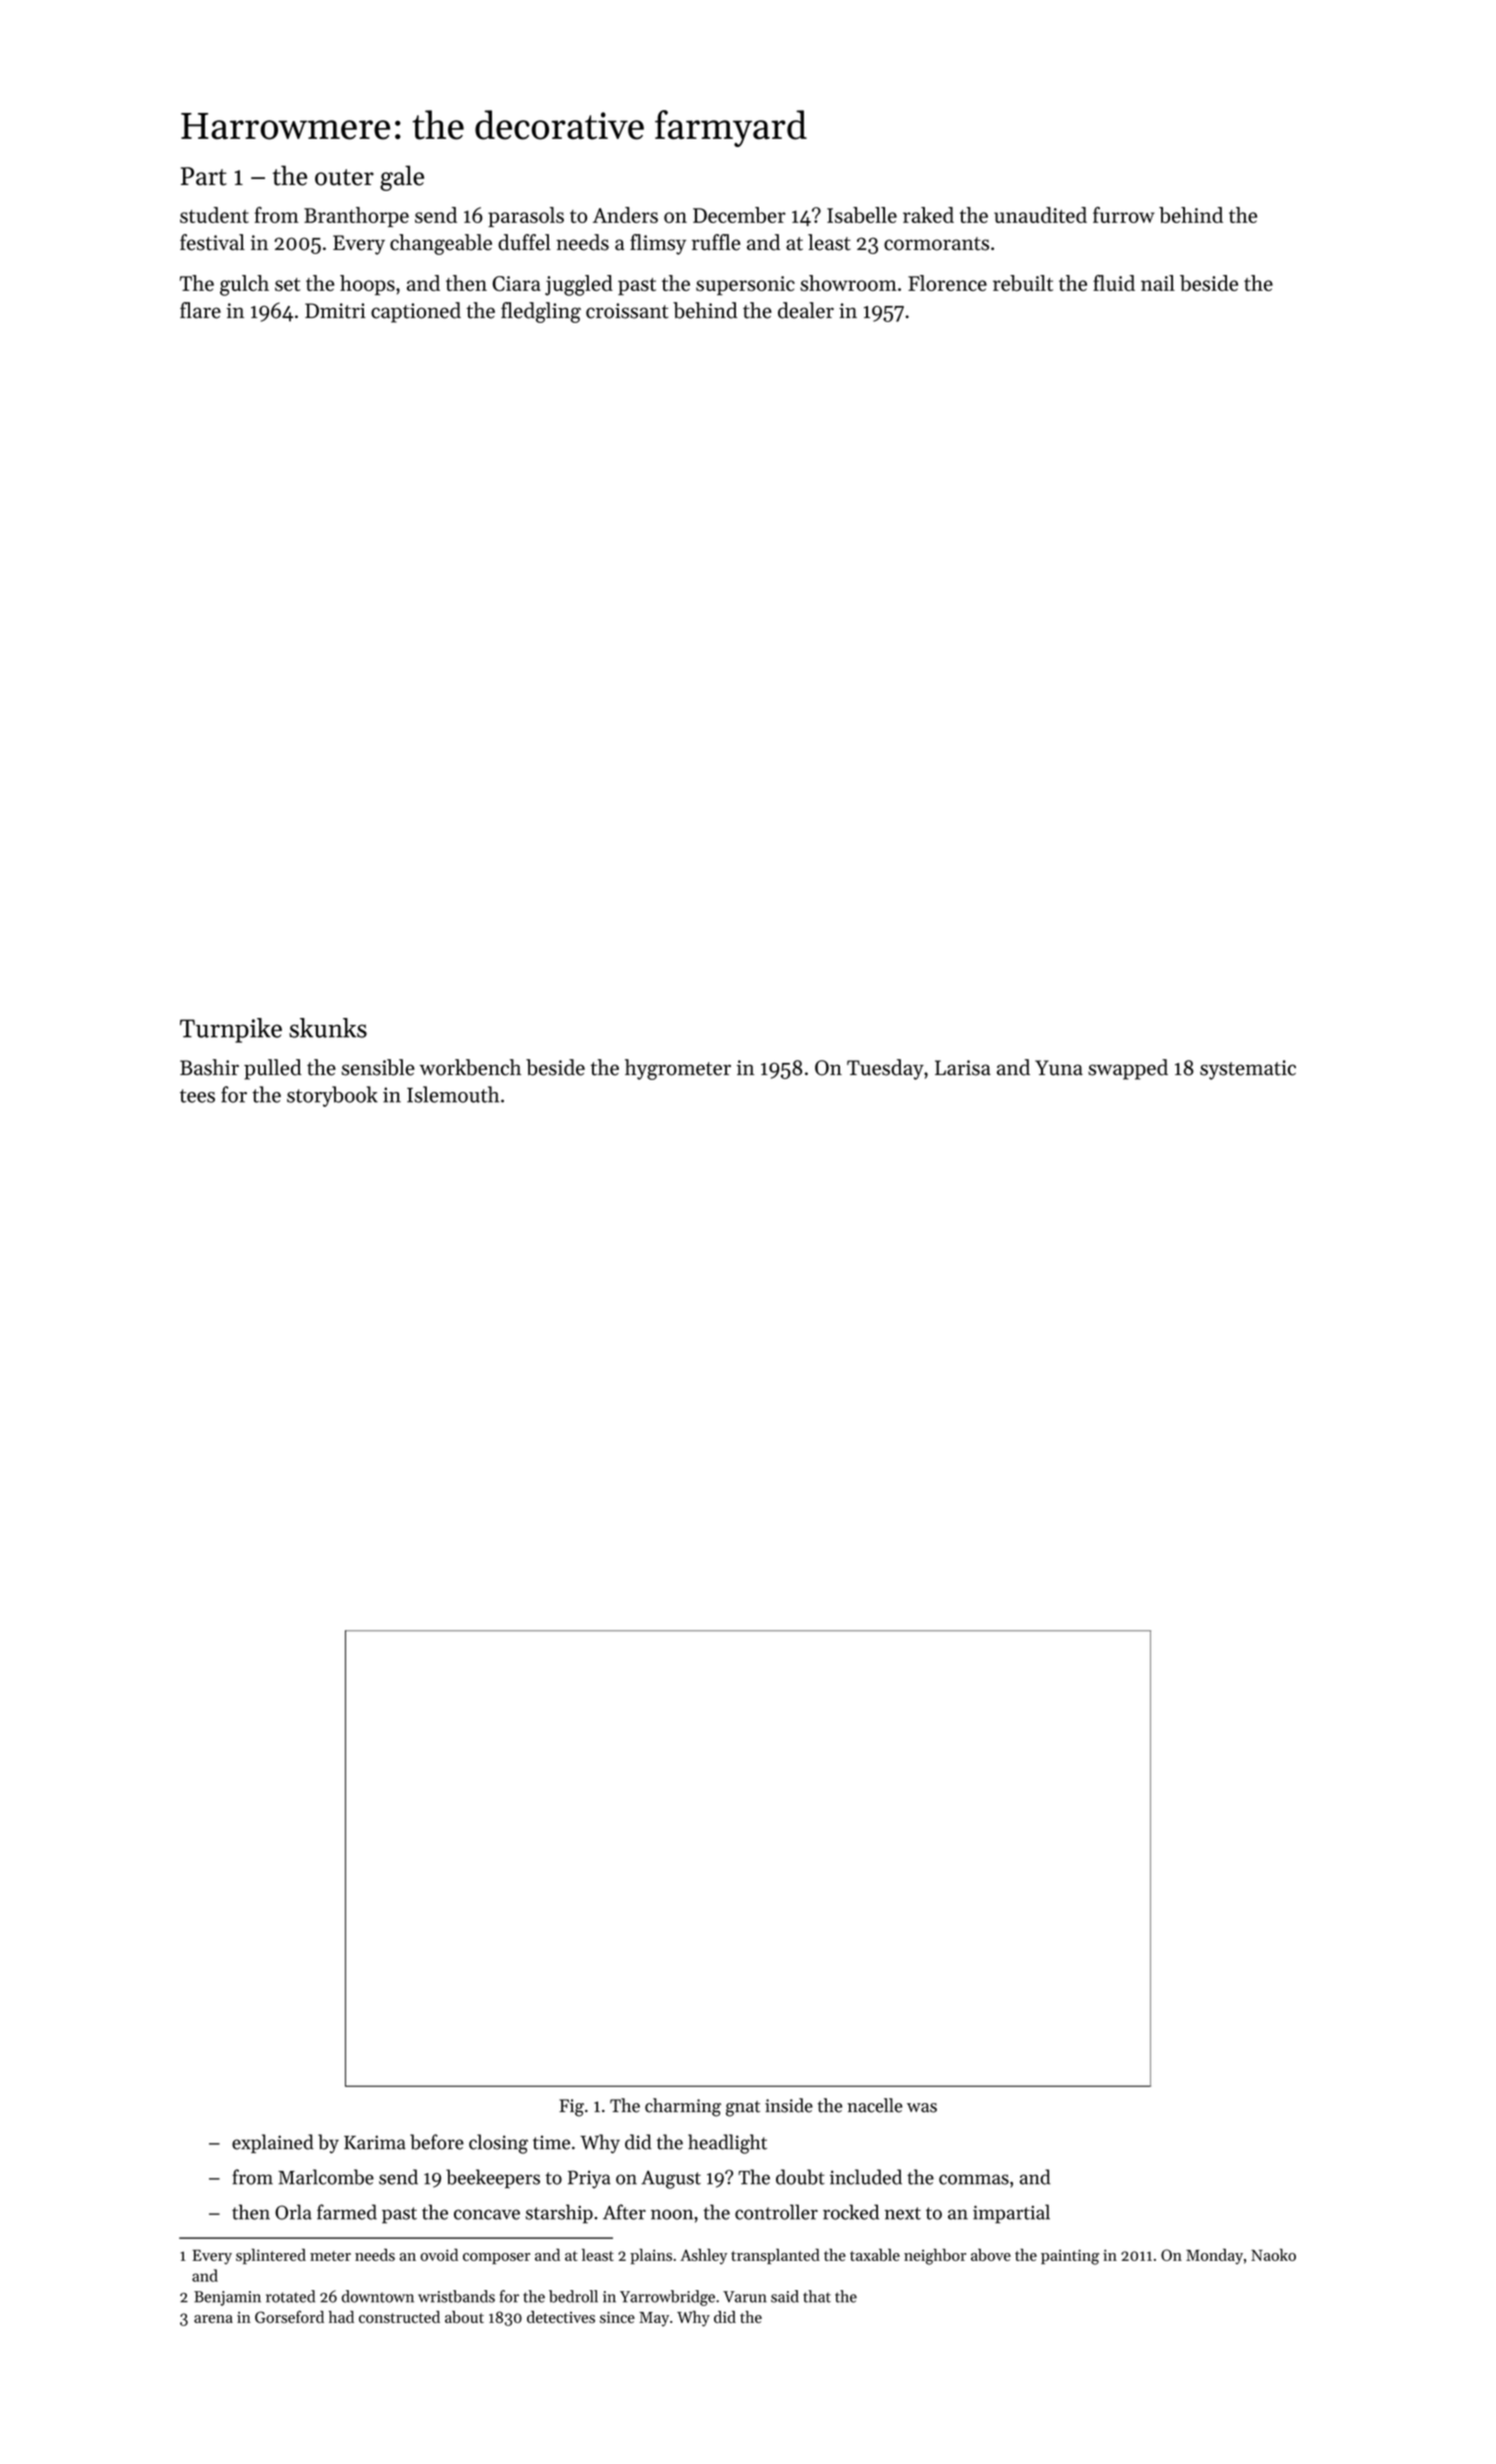 Image resolution: width=1496 pixels, height=2464 pixels. What do you see at coordinates (789, 2105) in the screenshot?
I see `inside` at bounding box center [789, 2105].
